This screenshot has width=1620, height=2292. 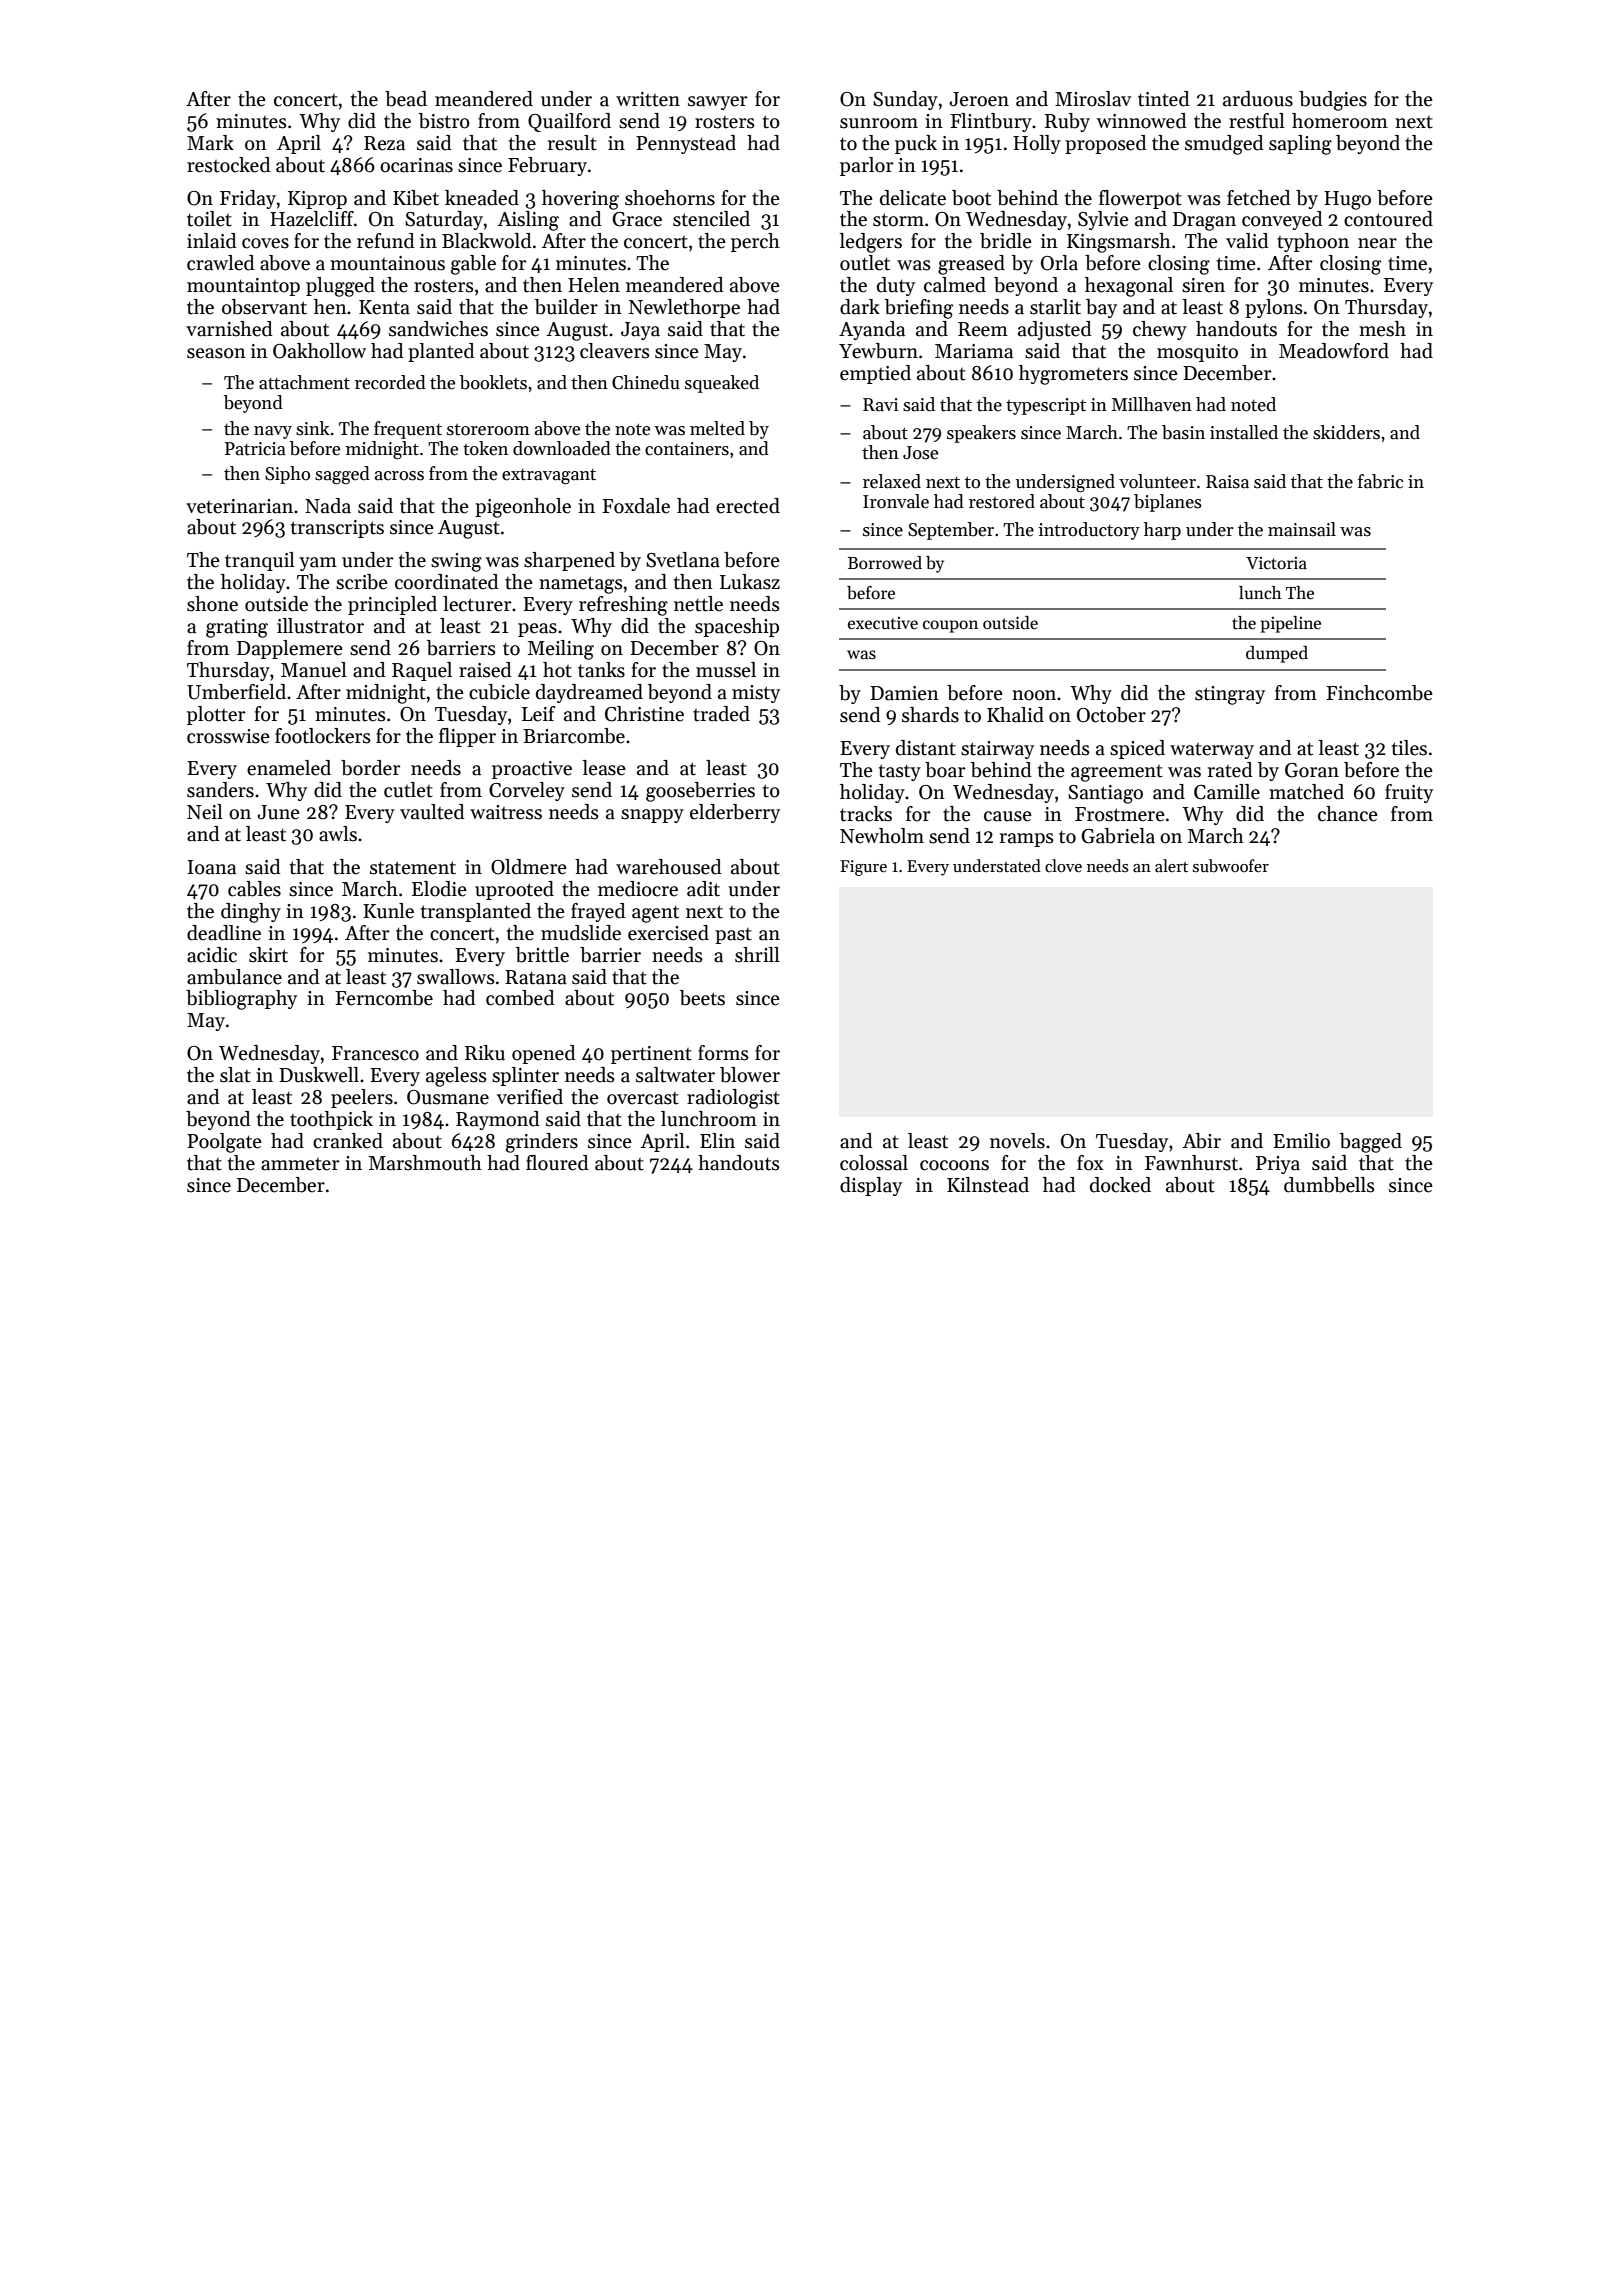 I want to click on Meadowford, so click(x=1334, y=351).
